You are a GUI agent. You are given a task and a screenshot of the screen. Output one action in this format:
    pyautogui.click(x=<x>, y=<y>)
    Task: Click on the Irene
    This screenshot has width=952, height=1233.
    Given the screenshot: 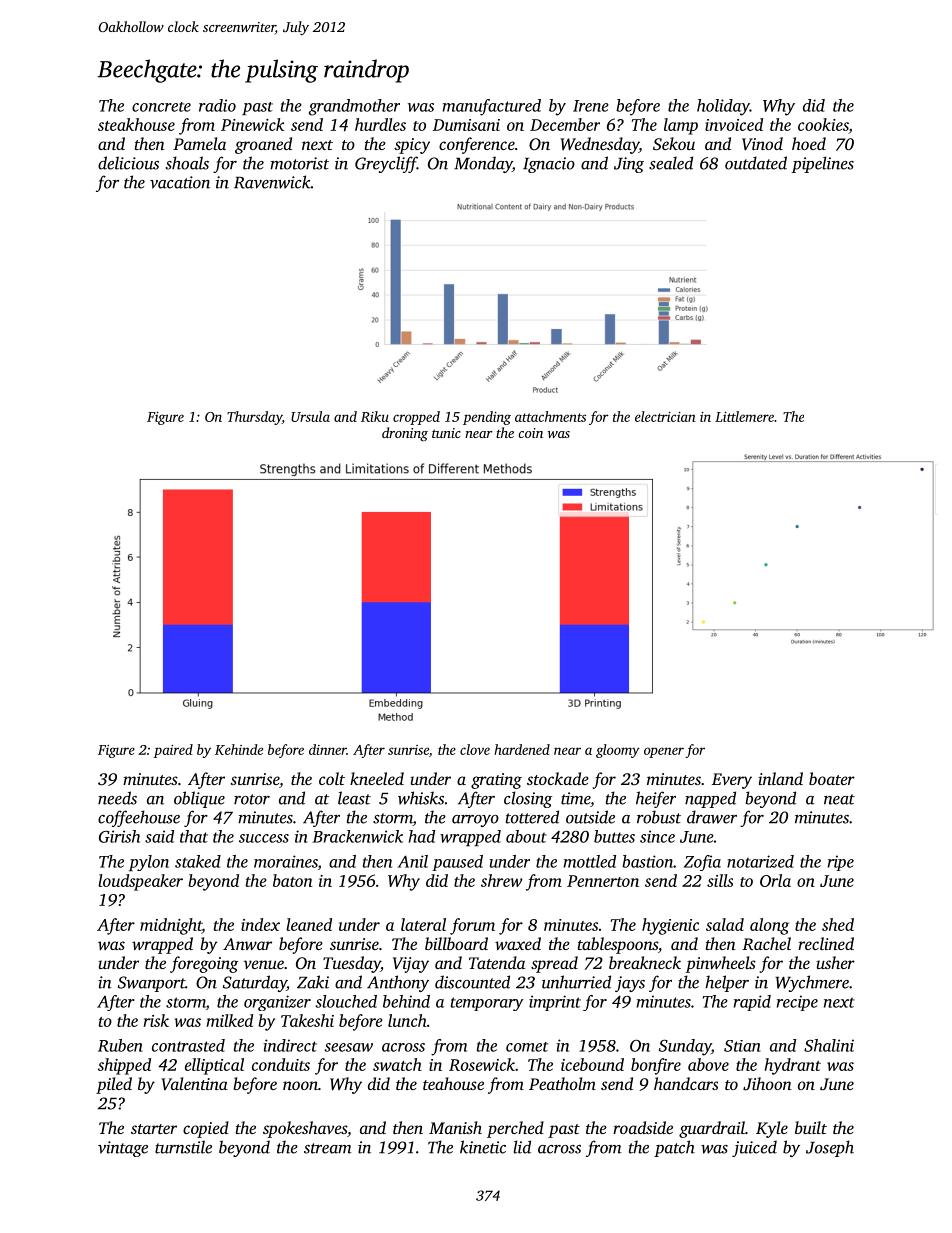 What is the action you would take?
    pyautogui.click(x=591, y=106)
